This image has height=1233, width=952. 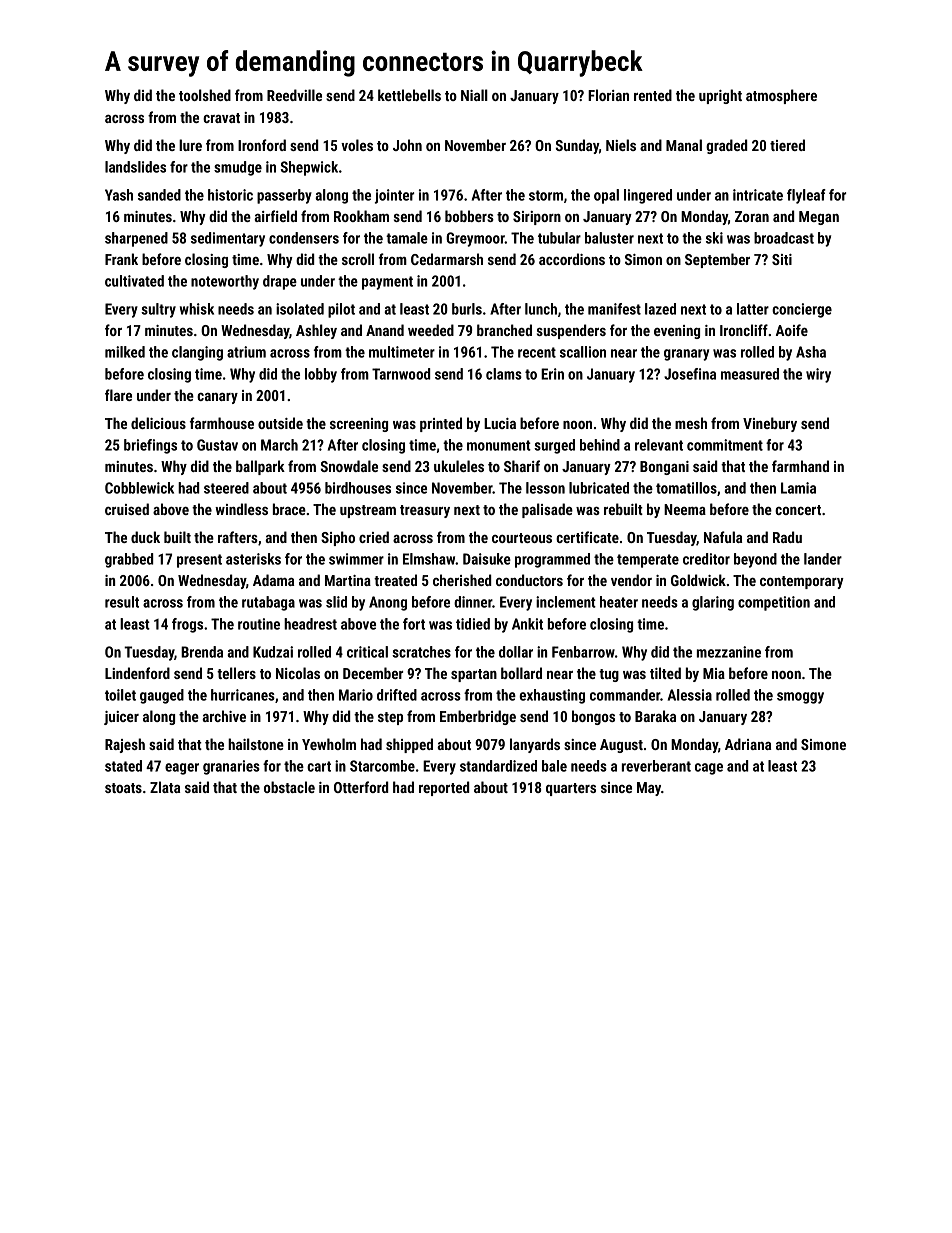 What do you see at coordinates (280, 282) in the image?
I see `drape` at bounding box center [280, 282].
